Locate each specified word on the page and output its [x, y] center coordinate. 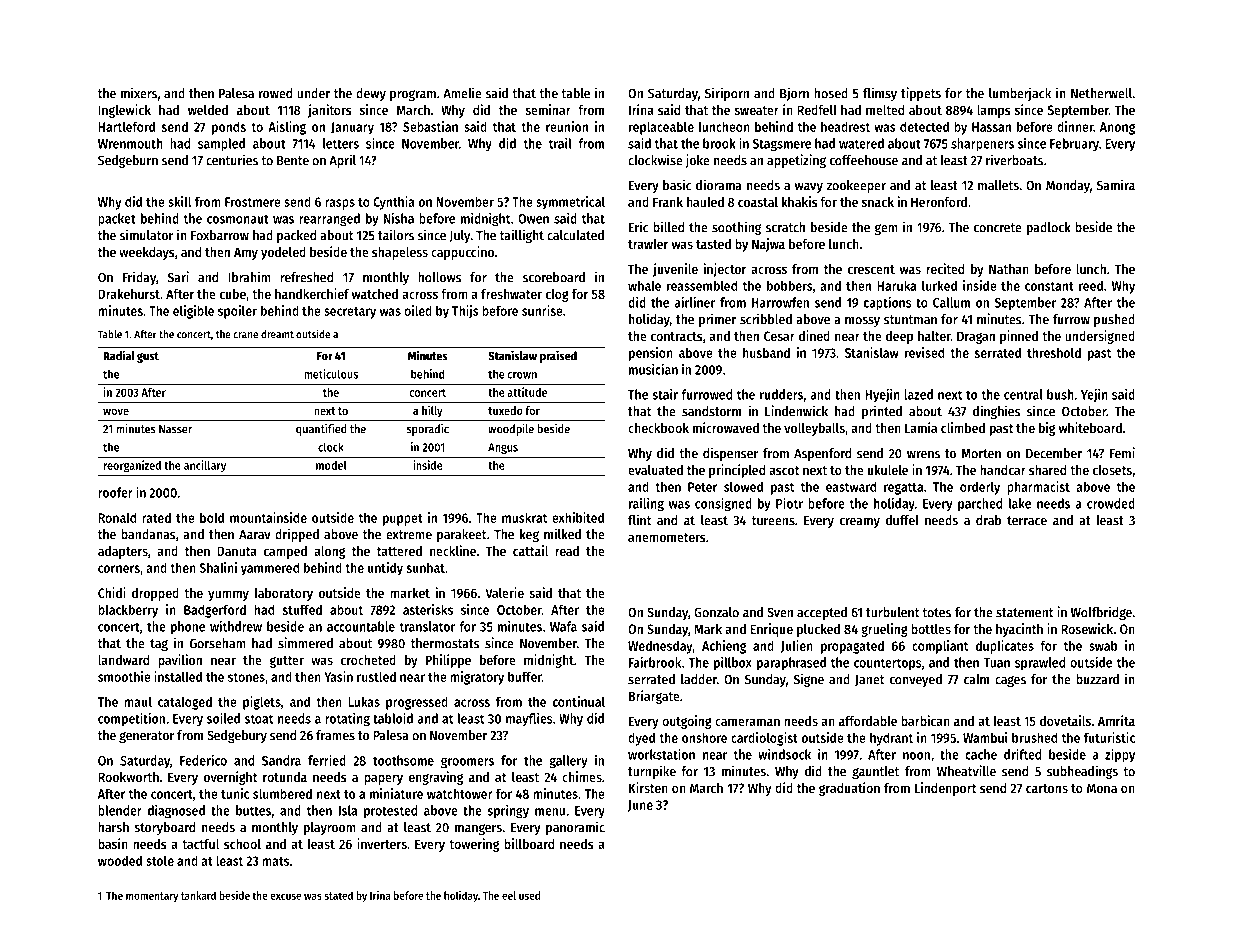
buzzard [1097, 679]
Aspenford [822, 454]
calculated [575, 235]
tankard [198, 895]
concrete [998, 228]
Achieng [724, 647]
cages [1010, 681]
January [352, 128]
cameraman [747, 722]
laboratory [284, 594]
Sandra [281, 760]
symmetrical [570, 203]
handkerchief [312, 293]
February [1074, 144]
